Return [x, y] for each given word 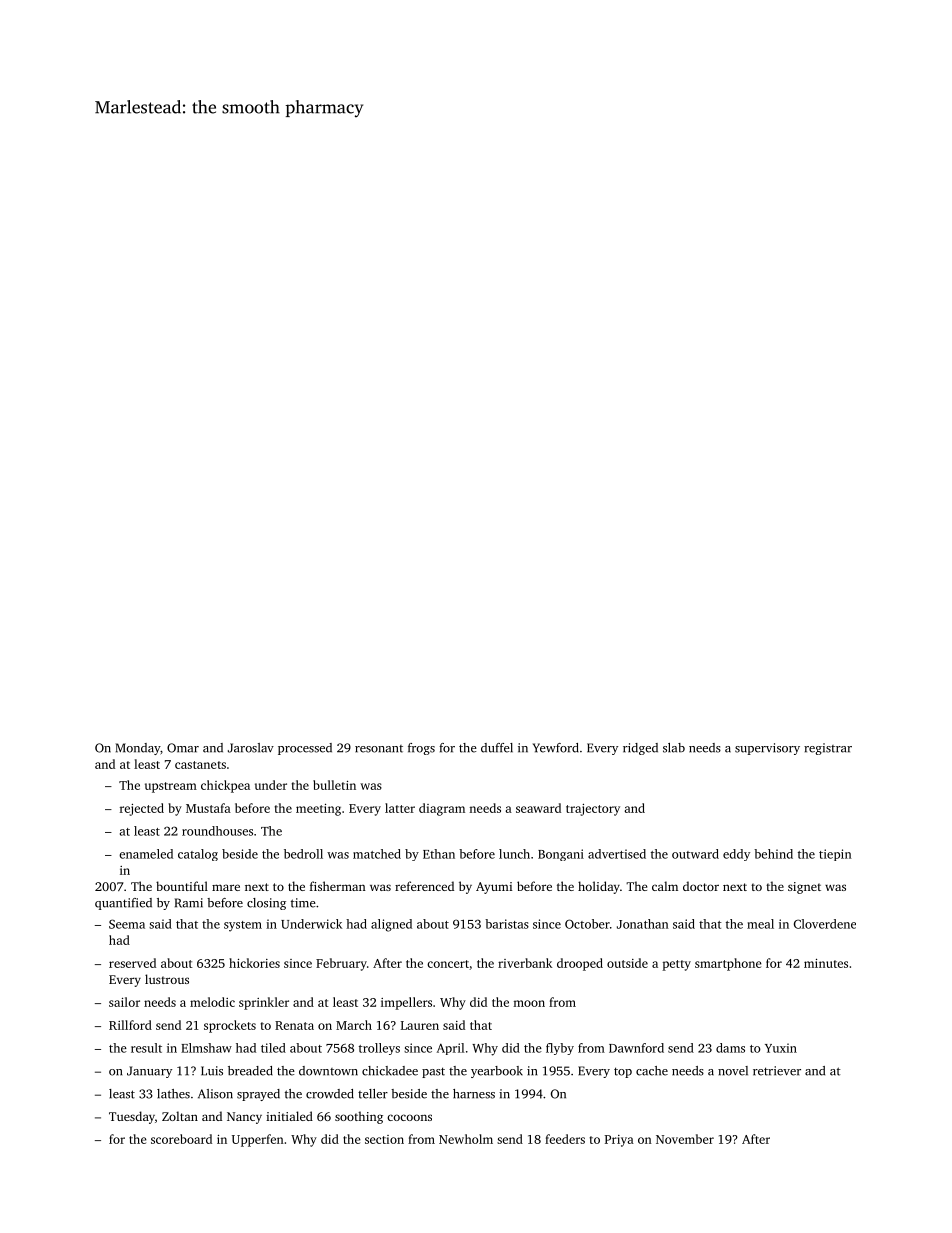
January [149, 1072]
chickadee [390, 1071]
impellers [406, 1003]
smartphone [728, 964]
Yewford [556, 748]
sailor [124, 1002]
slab [674, 748]
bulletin [334, 785]
